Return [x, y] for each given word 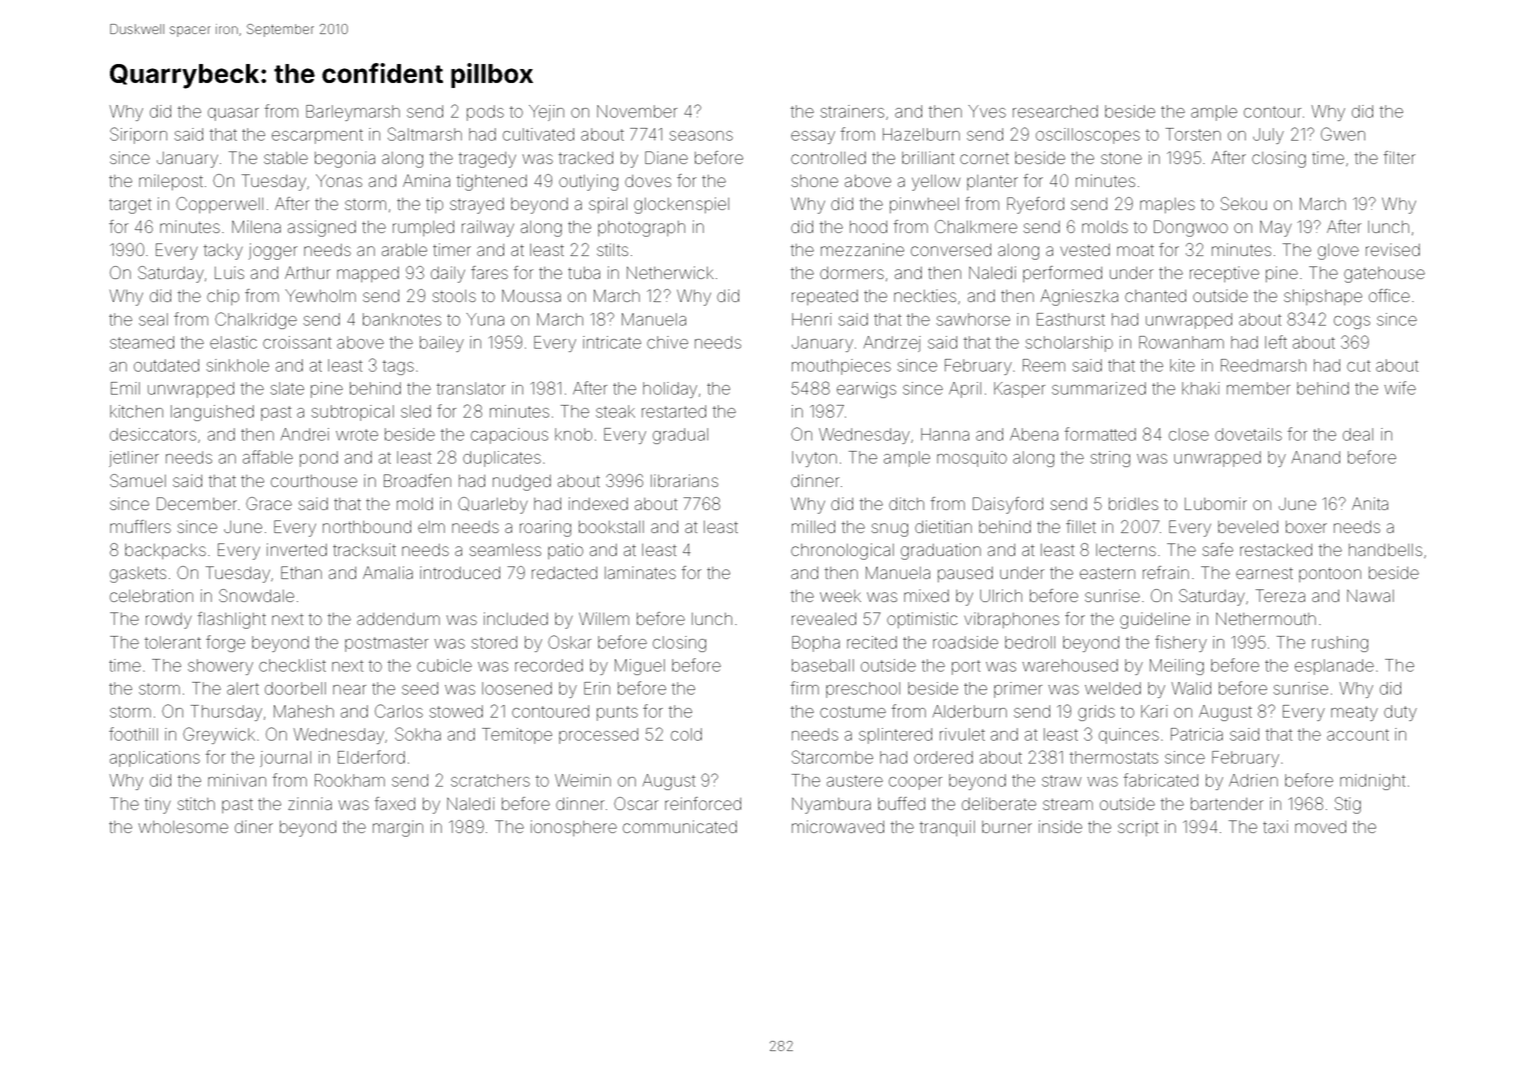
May [1276, 228]
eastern [1107, 573]
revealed [824, 619]
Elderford [371, 757]
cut [1358, 366]
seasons [701, 136]
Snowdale [256, 595]
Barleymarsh [353, 113]
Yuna [485, 319]
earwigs [866, 390]
